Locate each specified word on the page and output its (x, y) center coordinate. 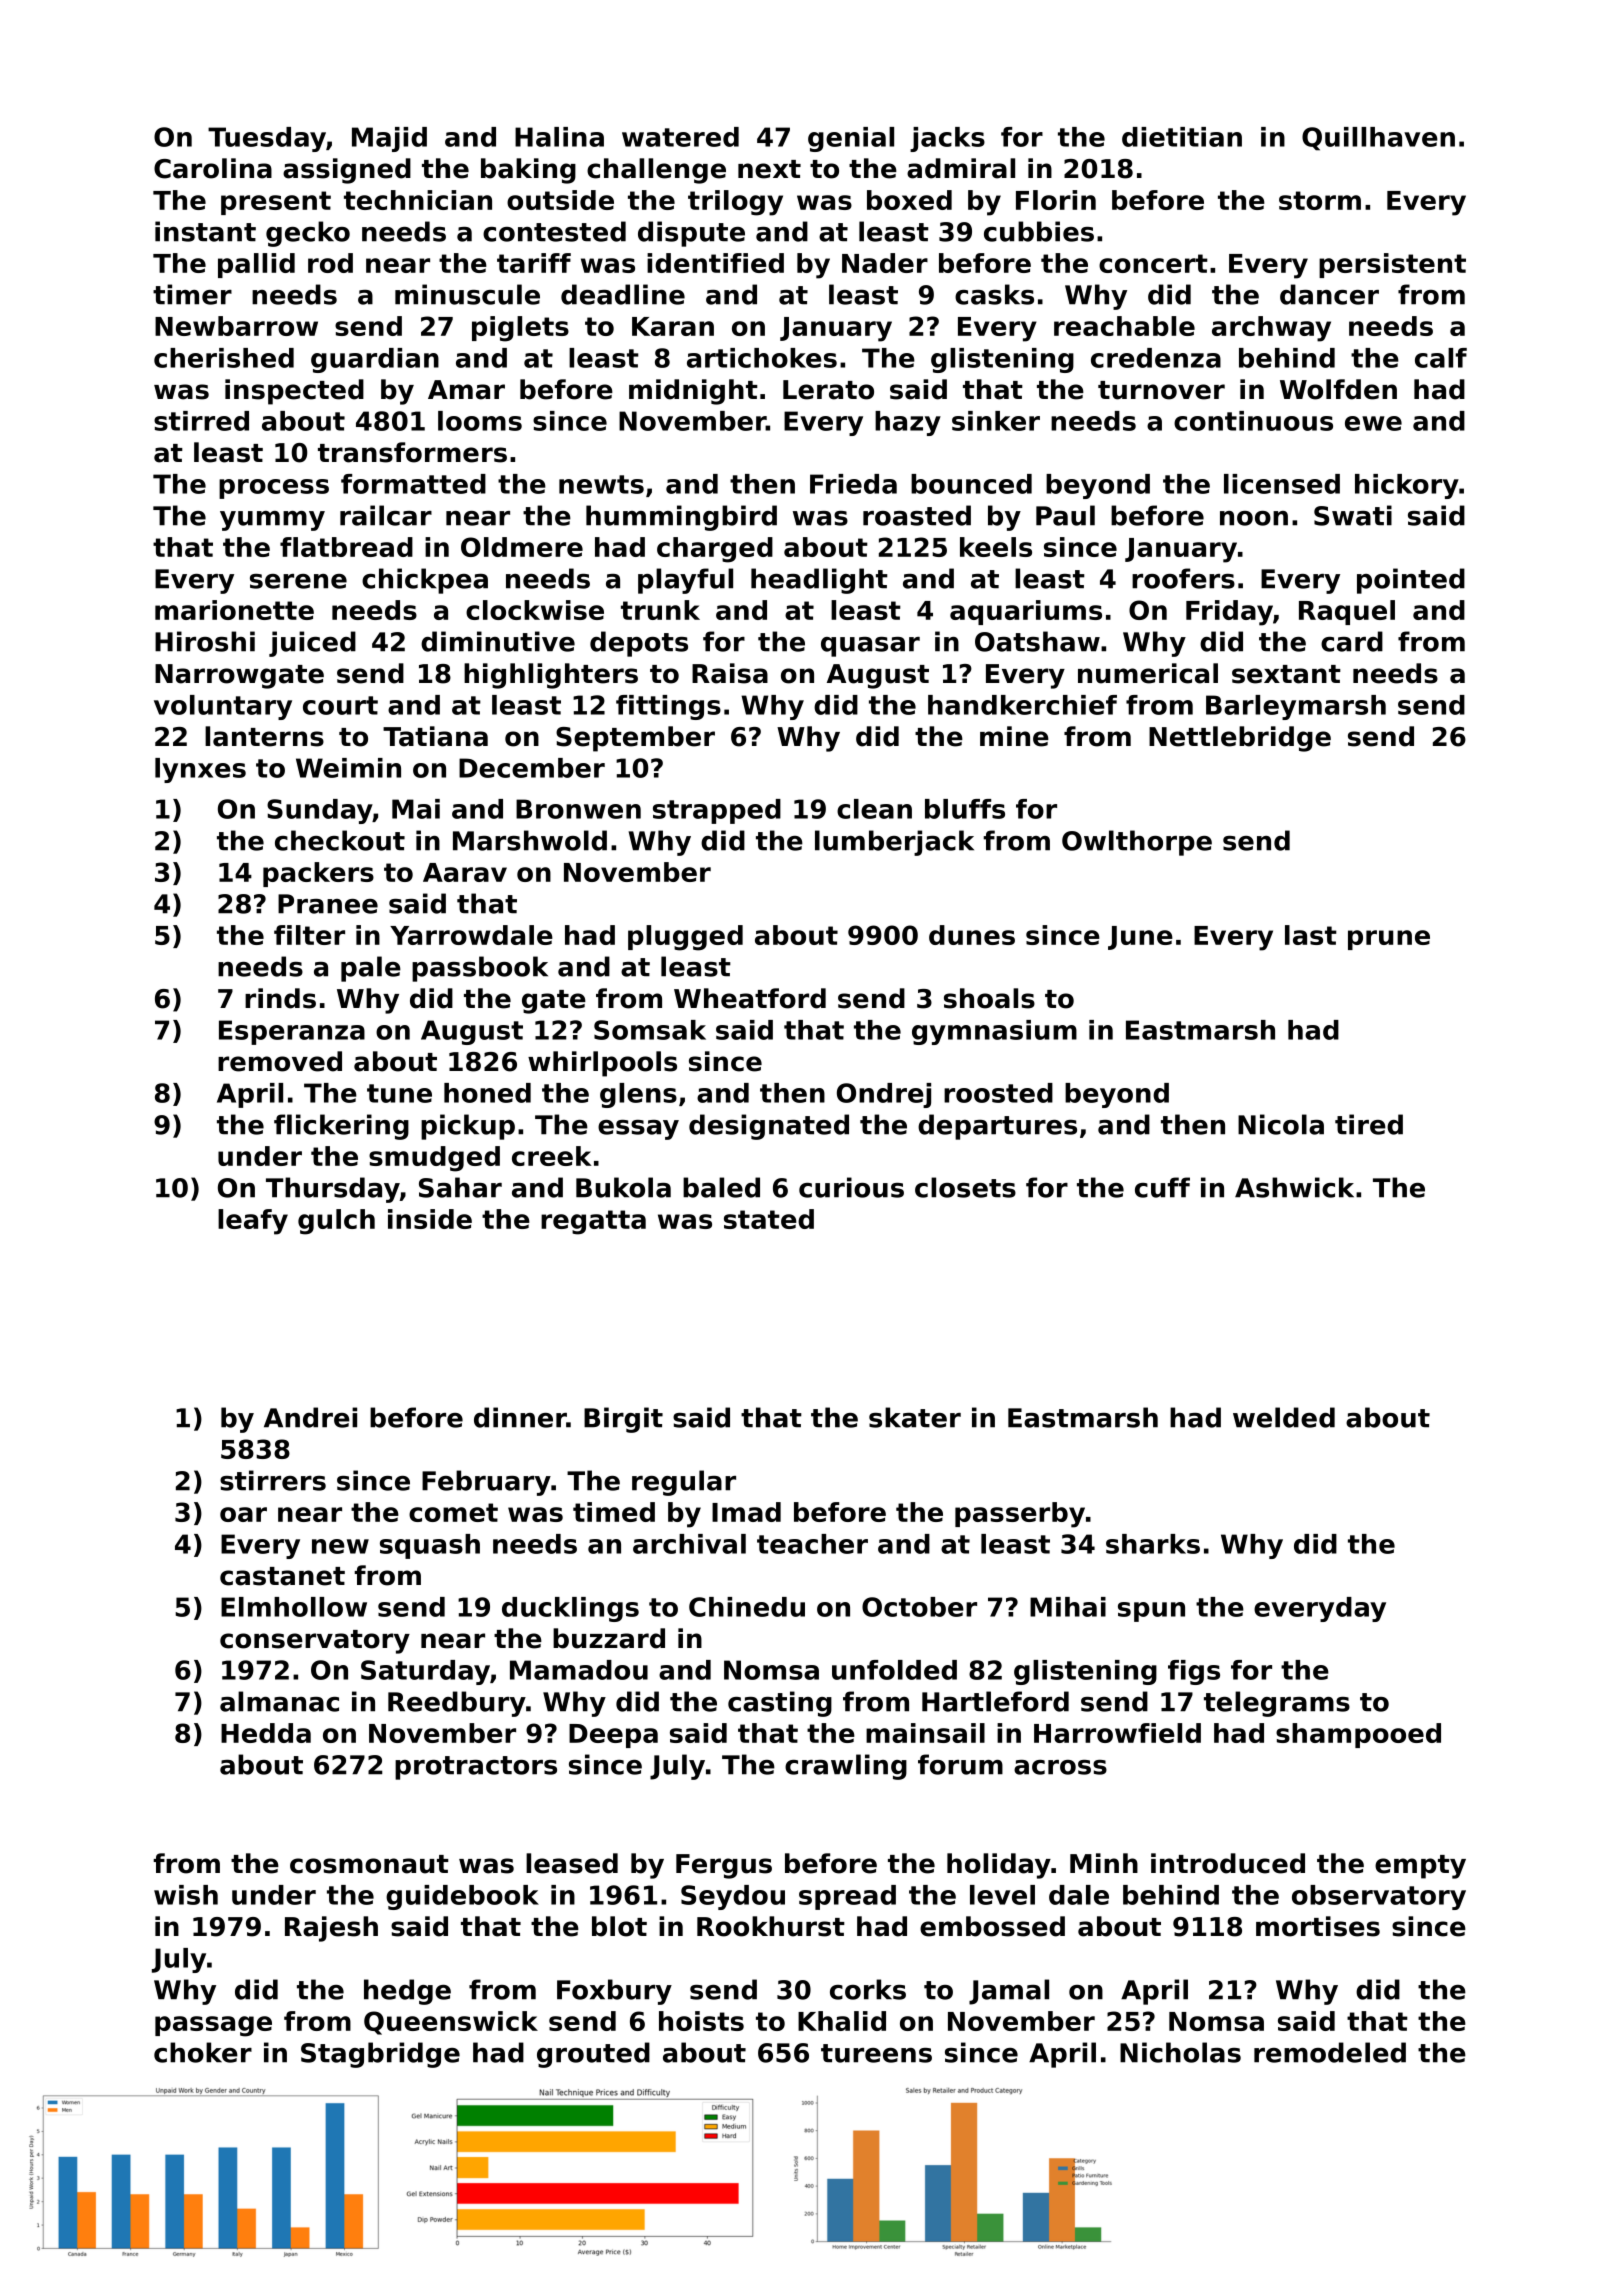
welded (1284, 1417)
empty (1420, 1867)
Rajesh (331, 1929)
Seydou (733, 1897)
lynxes (200, 770)
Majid (389, 139)
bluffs (965, 809)
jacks (947, 139)
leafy (253, 1222)
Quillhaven (1378, 139)
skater (915, 1417)
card (1352, 641)
